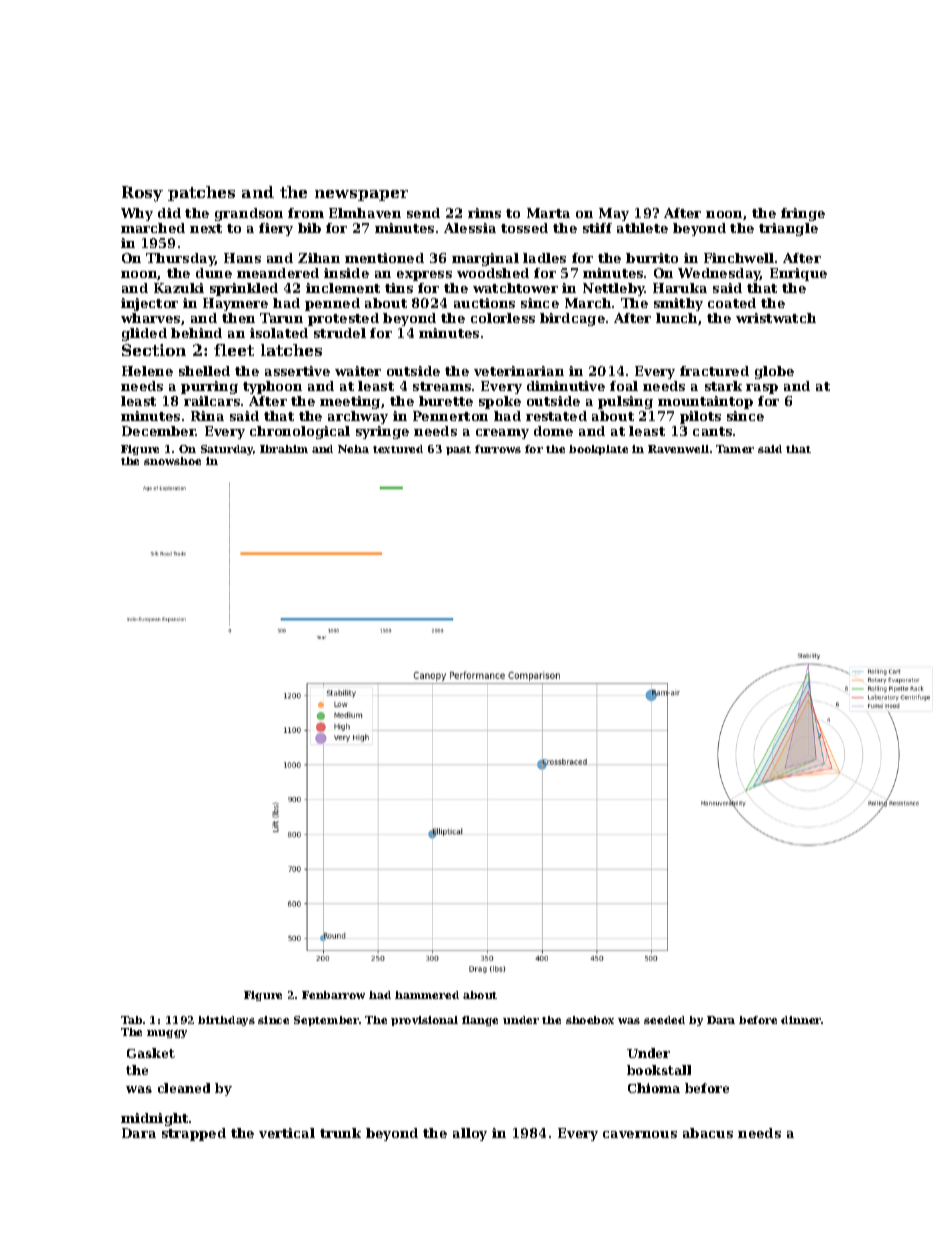 The width and height of the page is (952, 1233). What do you see at coordinates (319, 258) in the page?
I see `Zihan` at bounding box center [319, 258].
